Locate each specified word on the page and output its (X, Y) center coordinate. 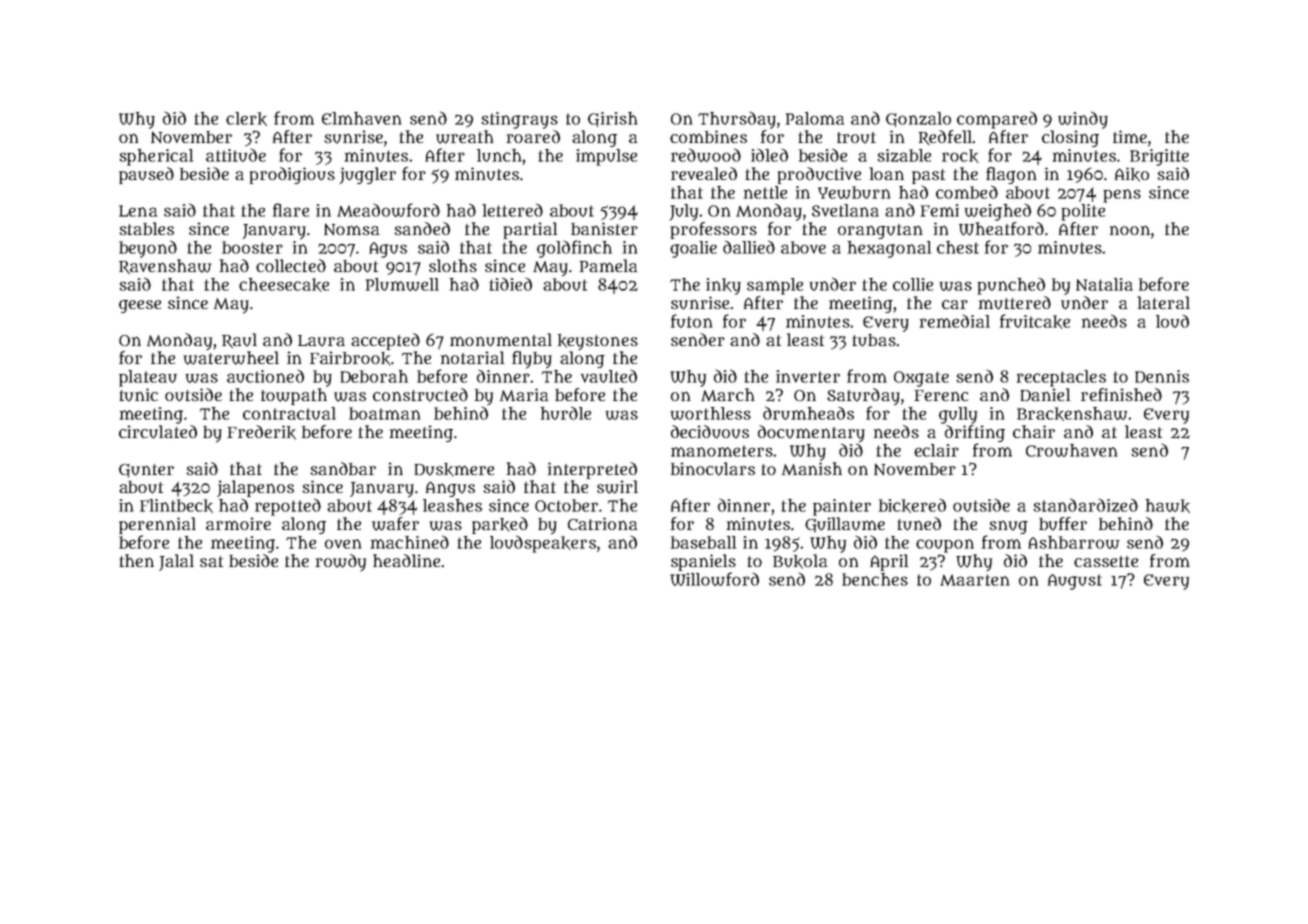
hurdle (566, 413)
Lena (138, 211)
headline (406, 560)
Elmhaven (361, 118)
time (1130, 136)
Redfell (945, 138)
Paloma (815, 118)
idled (769, 155)
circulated (158, 432)
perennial (157, 525)
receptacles (1061, 378)
